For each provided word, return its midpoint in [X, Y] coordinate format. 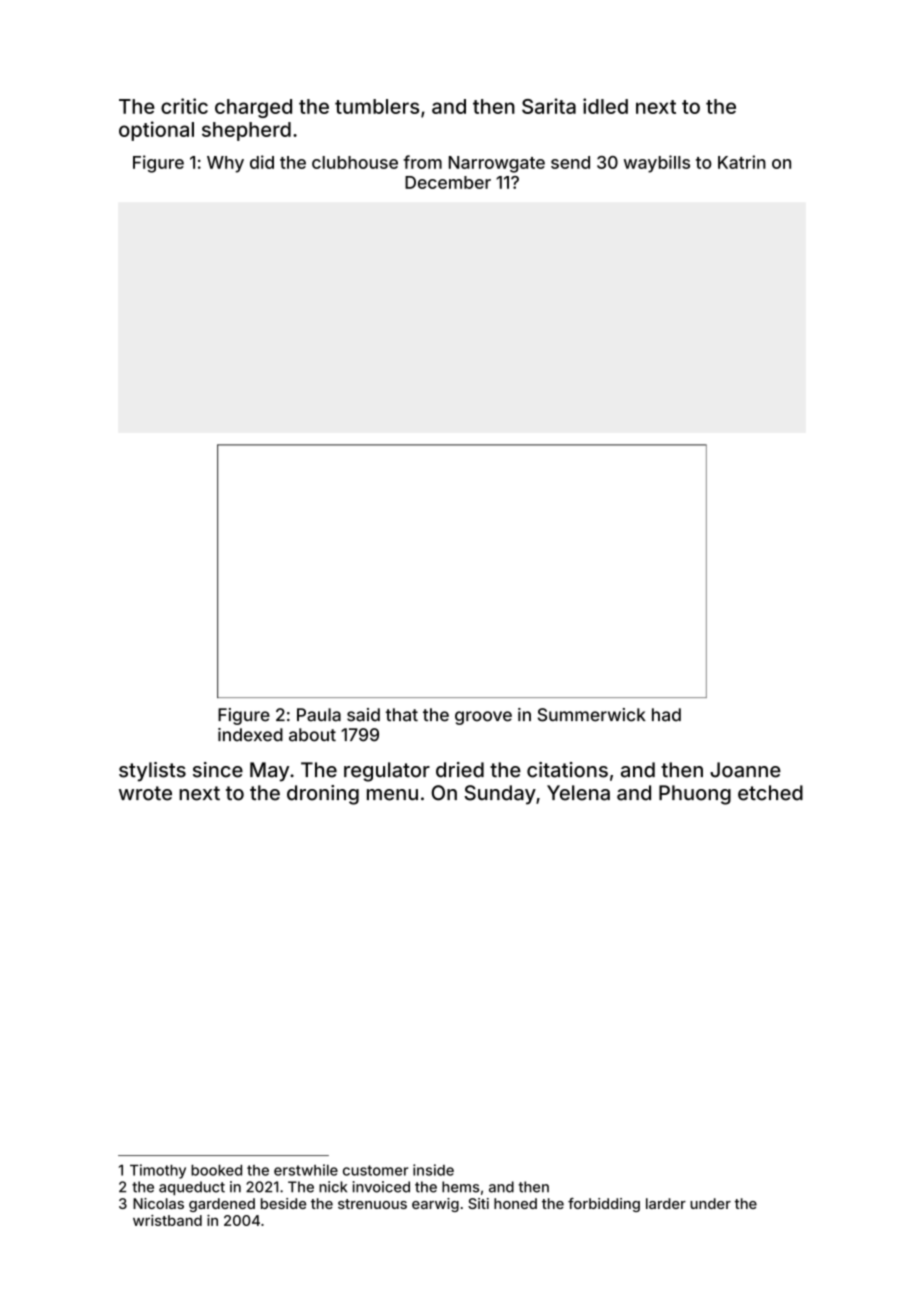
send [570, 162]
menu [392, 795]
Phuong [695, 795]
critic [184, 106]
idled [605, 106]
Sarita [549, 106]
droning [323, 795]
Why [225, 164]
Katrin [742, 162]
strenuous [372, 1204]
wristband [167, 1220]
